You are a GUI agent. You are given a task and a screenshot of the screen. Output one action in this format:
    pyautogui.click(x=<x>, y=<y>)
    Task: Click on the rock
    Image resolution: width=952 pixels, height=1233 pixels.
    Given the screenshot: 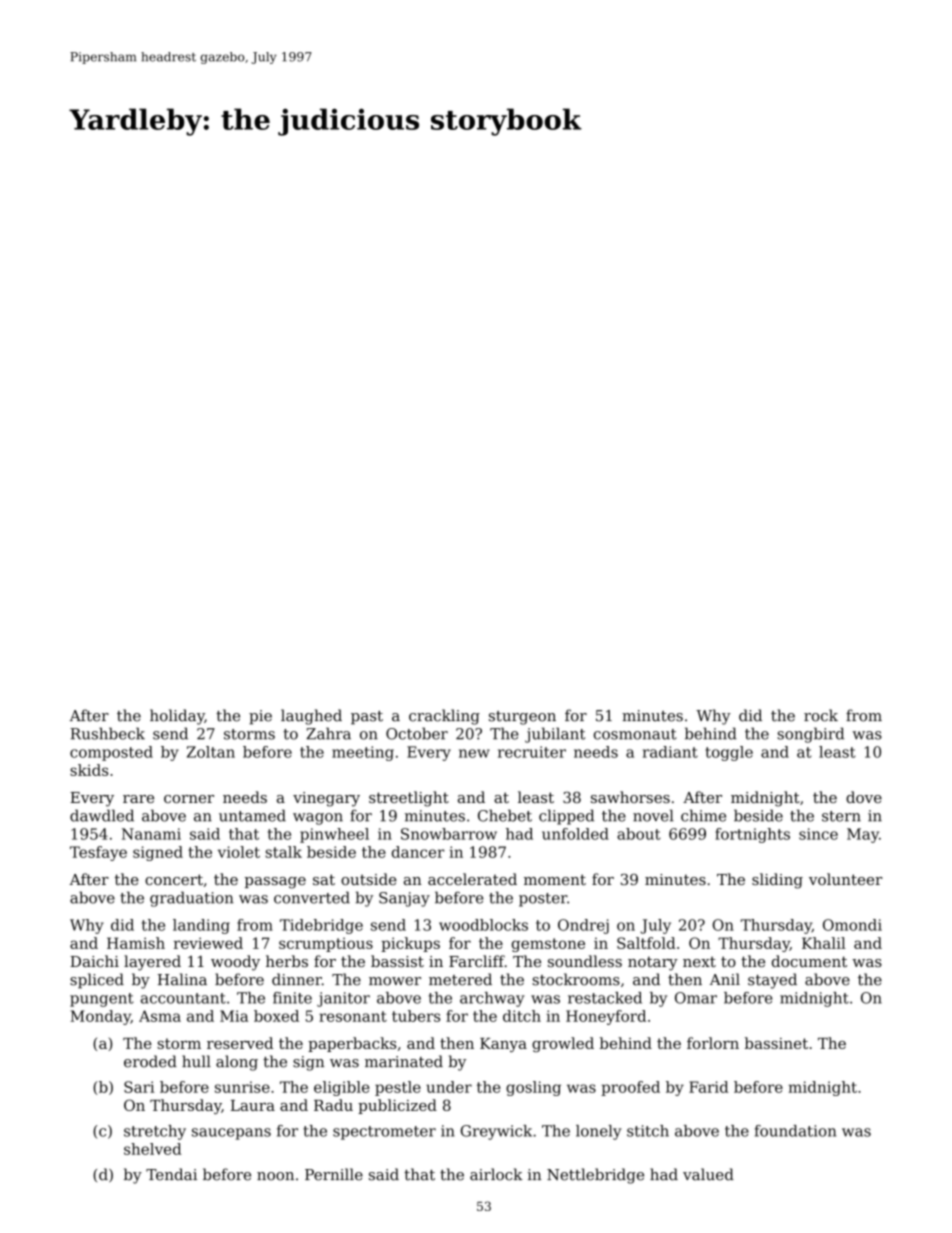 What is the action you would take?
    pyautogui.click(x=821, y=715)
